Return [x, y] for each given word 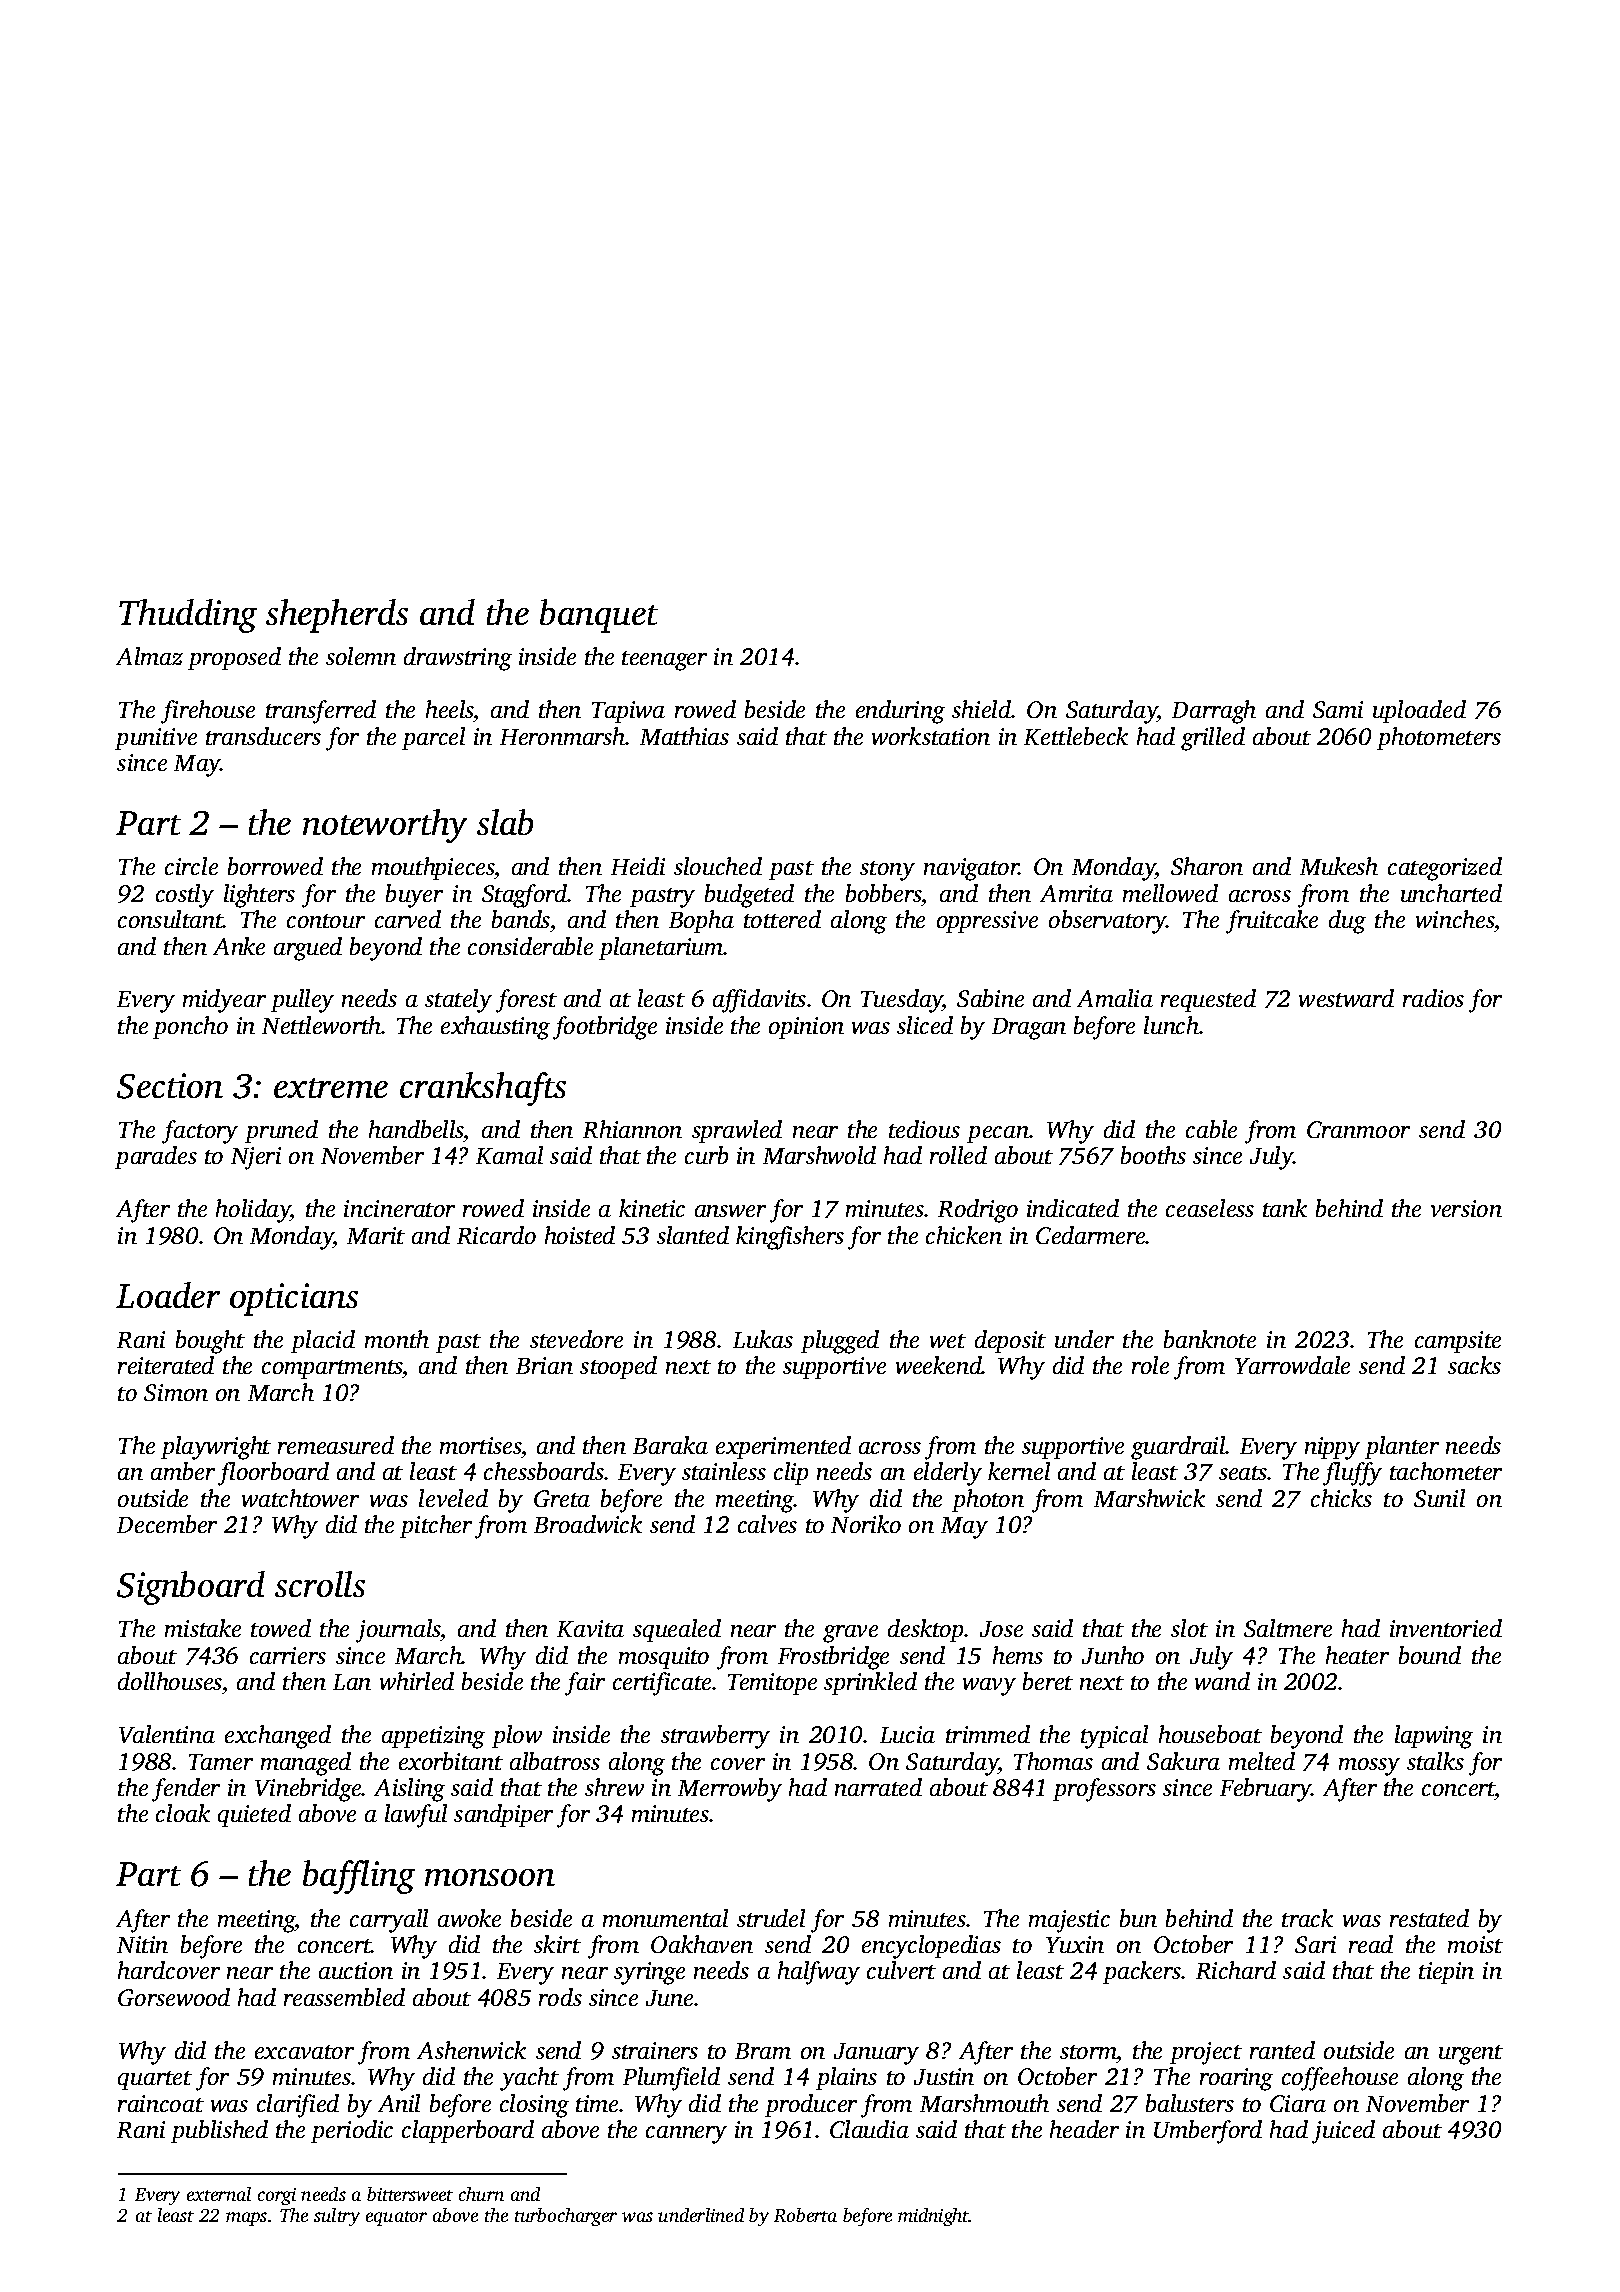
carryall [389, 1921]
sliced [925, 1025]
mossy [1369, 1767]
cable [1211, 1129]
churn [481, 2194]
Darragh [1214, 712]
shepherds [337, 616]
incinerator [399, 1208]
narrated [878, 1787]
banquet [599, 616]
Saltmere [1288, 1628]
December [167, 1524]
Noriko [866, 1524]
